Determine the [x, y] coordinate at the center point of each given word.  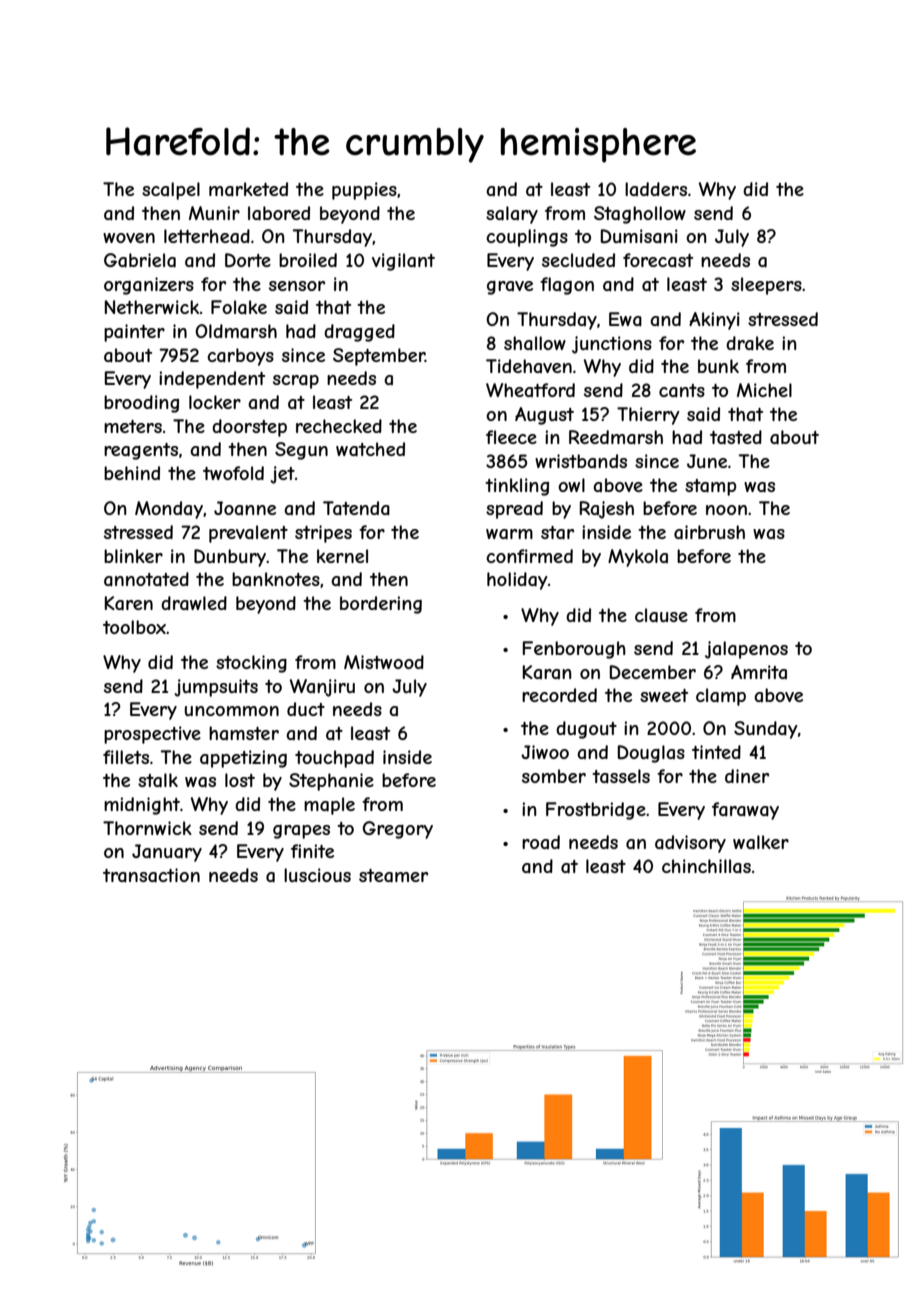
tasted [736, 437]
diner [747, 776]
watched [370, 449]
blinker [133, 556]
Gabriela [140, 260]
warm [509, 534]
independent [212, 380]
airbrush [709, 532]
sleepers [766, 286]
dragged [359, 333]
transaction [151, 875]
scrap [296, 382]
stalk [158, 780]
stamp [711, 487]
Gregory [397, 830]
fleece [511, 437]
